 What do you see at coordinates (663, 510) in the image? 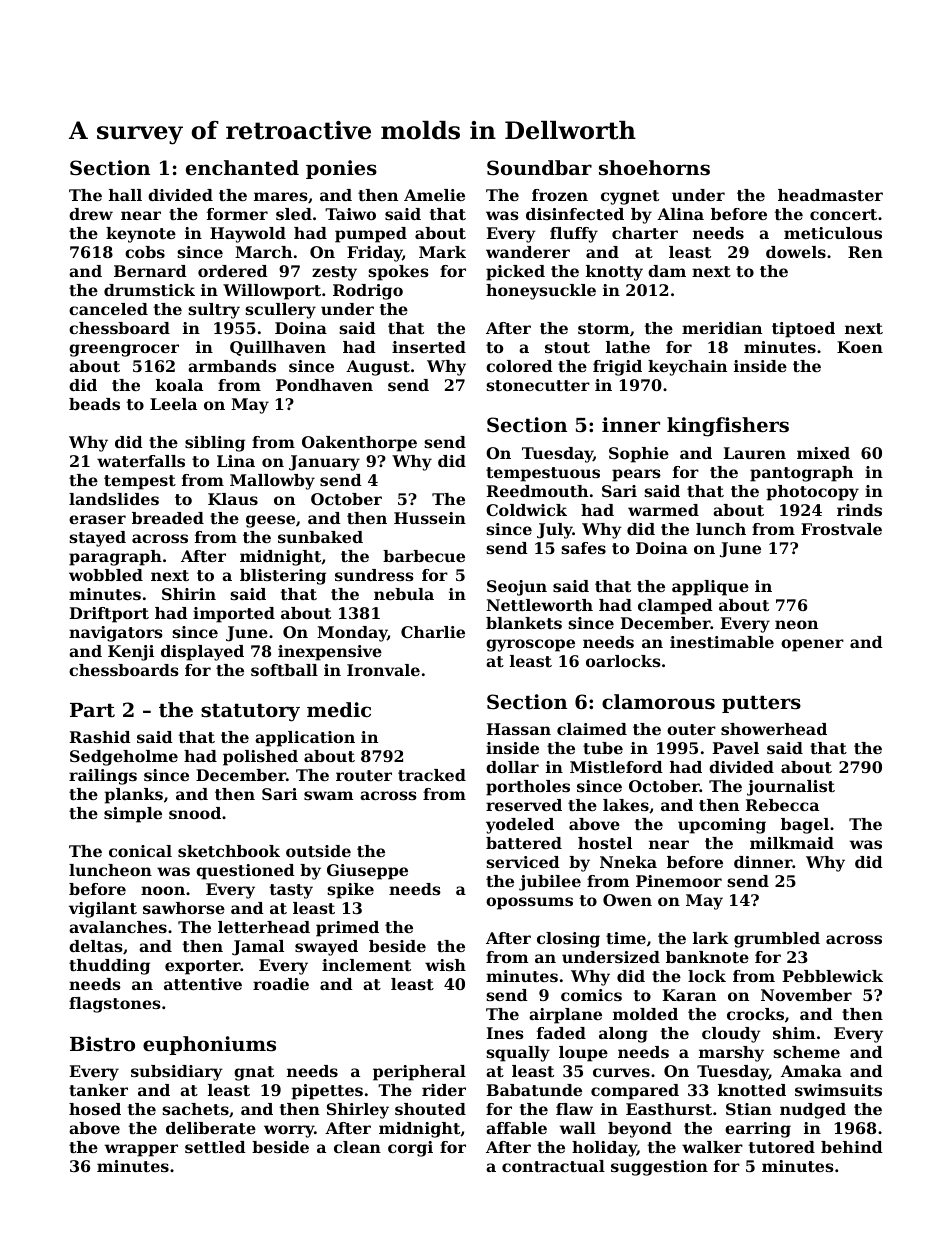
I see `warmed` at bounding box center [663, 510].
